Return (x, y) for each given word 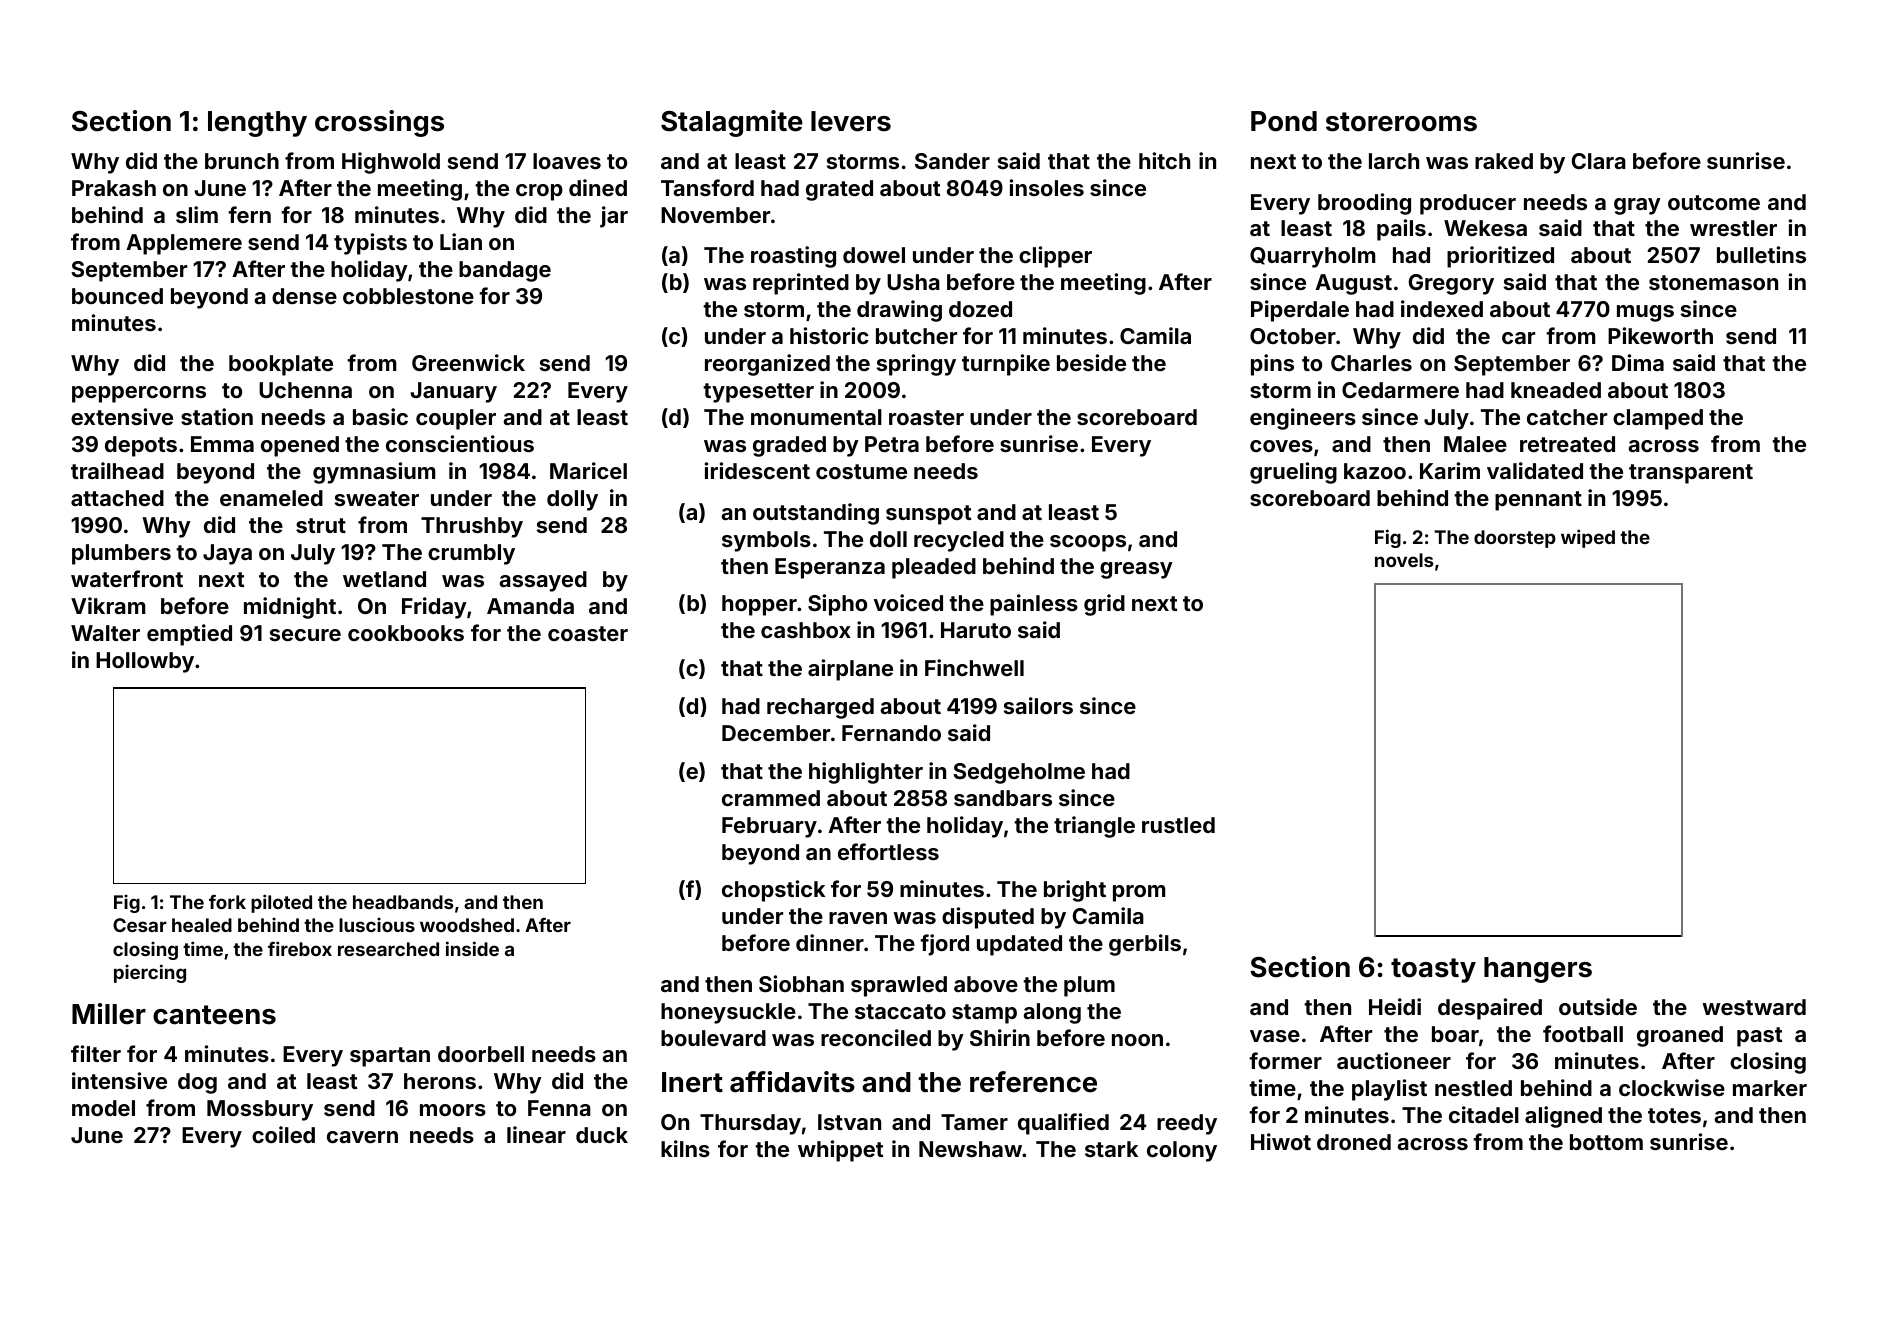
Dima (1638, 362)
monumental (816, 417)
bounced (117, 296)
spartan (390, 1057)
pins (1272, 365)
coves (1281, 446)
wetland (384, 579)
